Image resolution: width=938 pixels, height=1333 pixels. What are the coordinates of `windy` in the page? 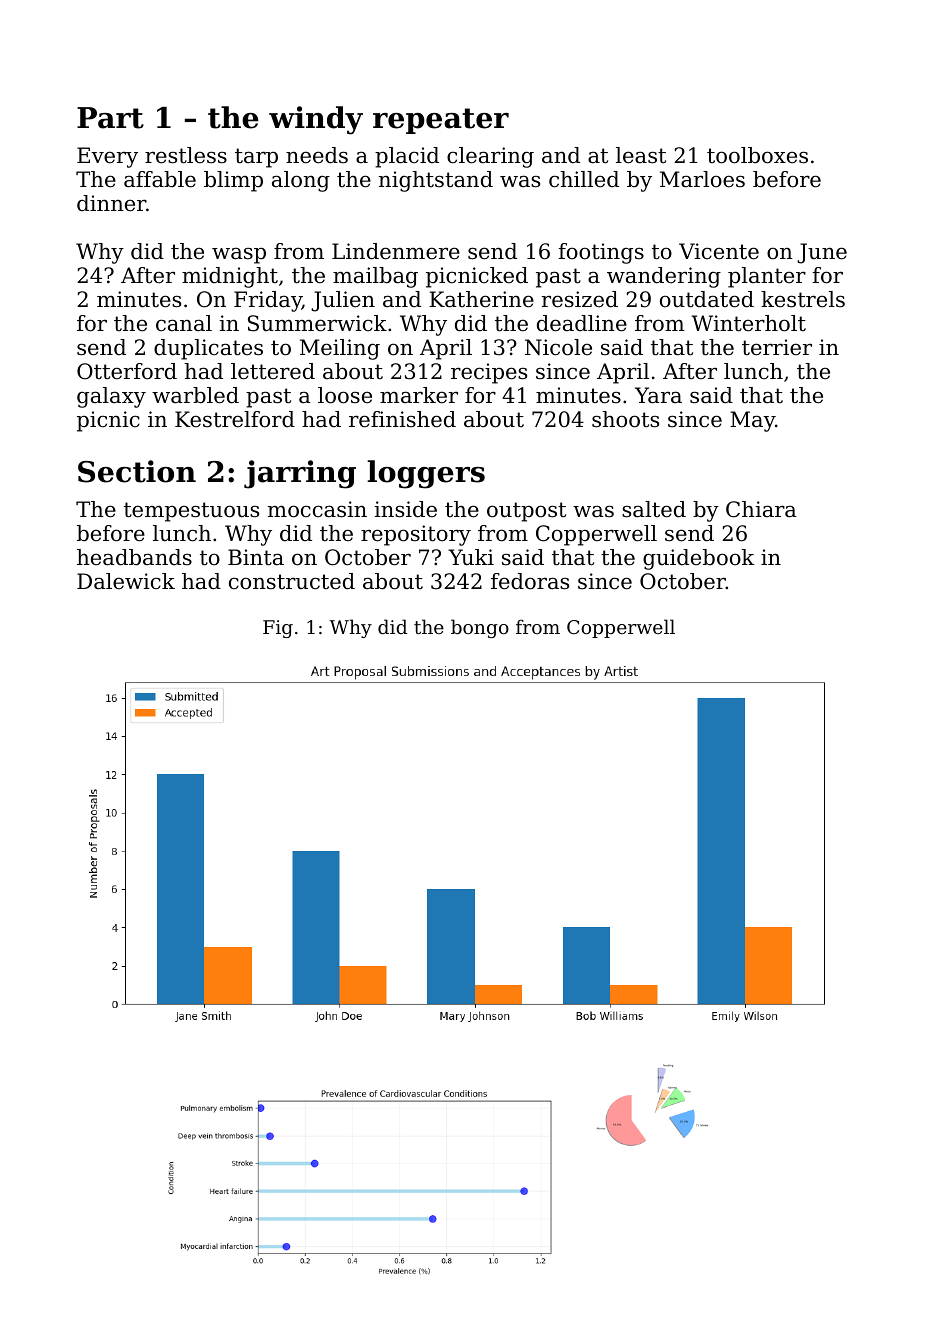 It's located at (316, 120).
